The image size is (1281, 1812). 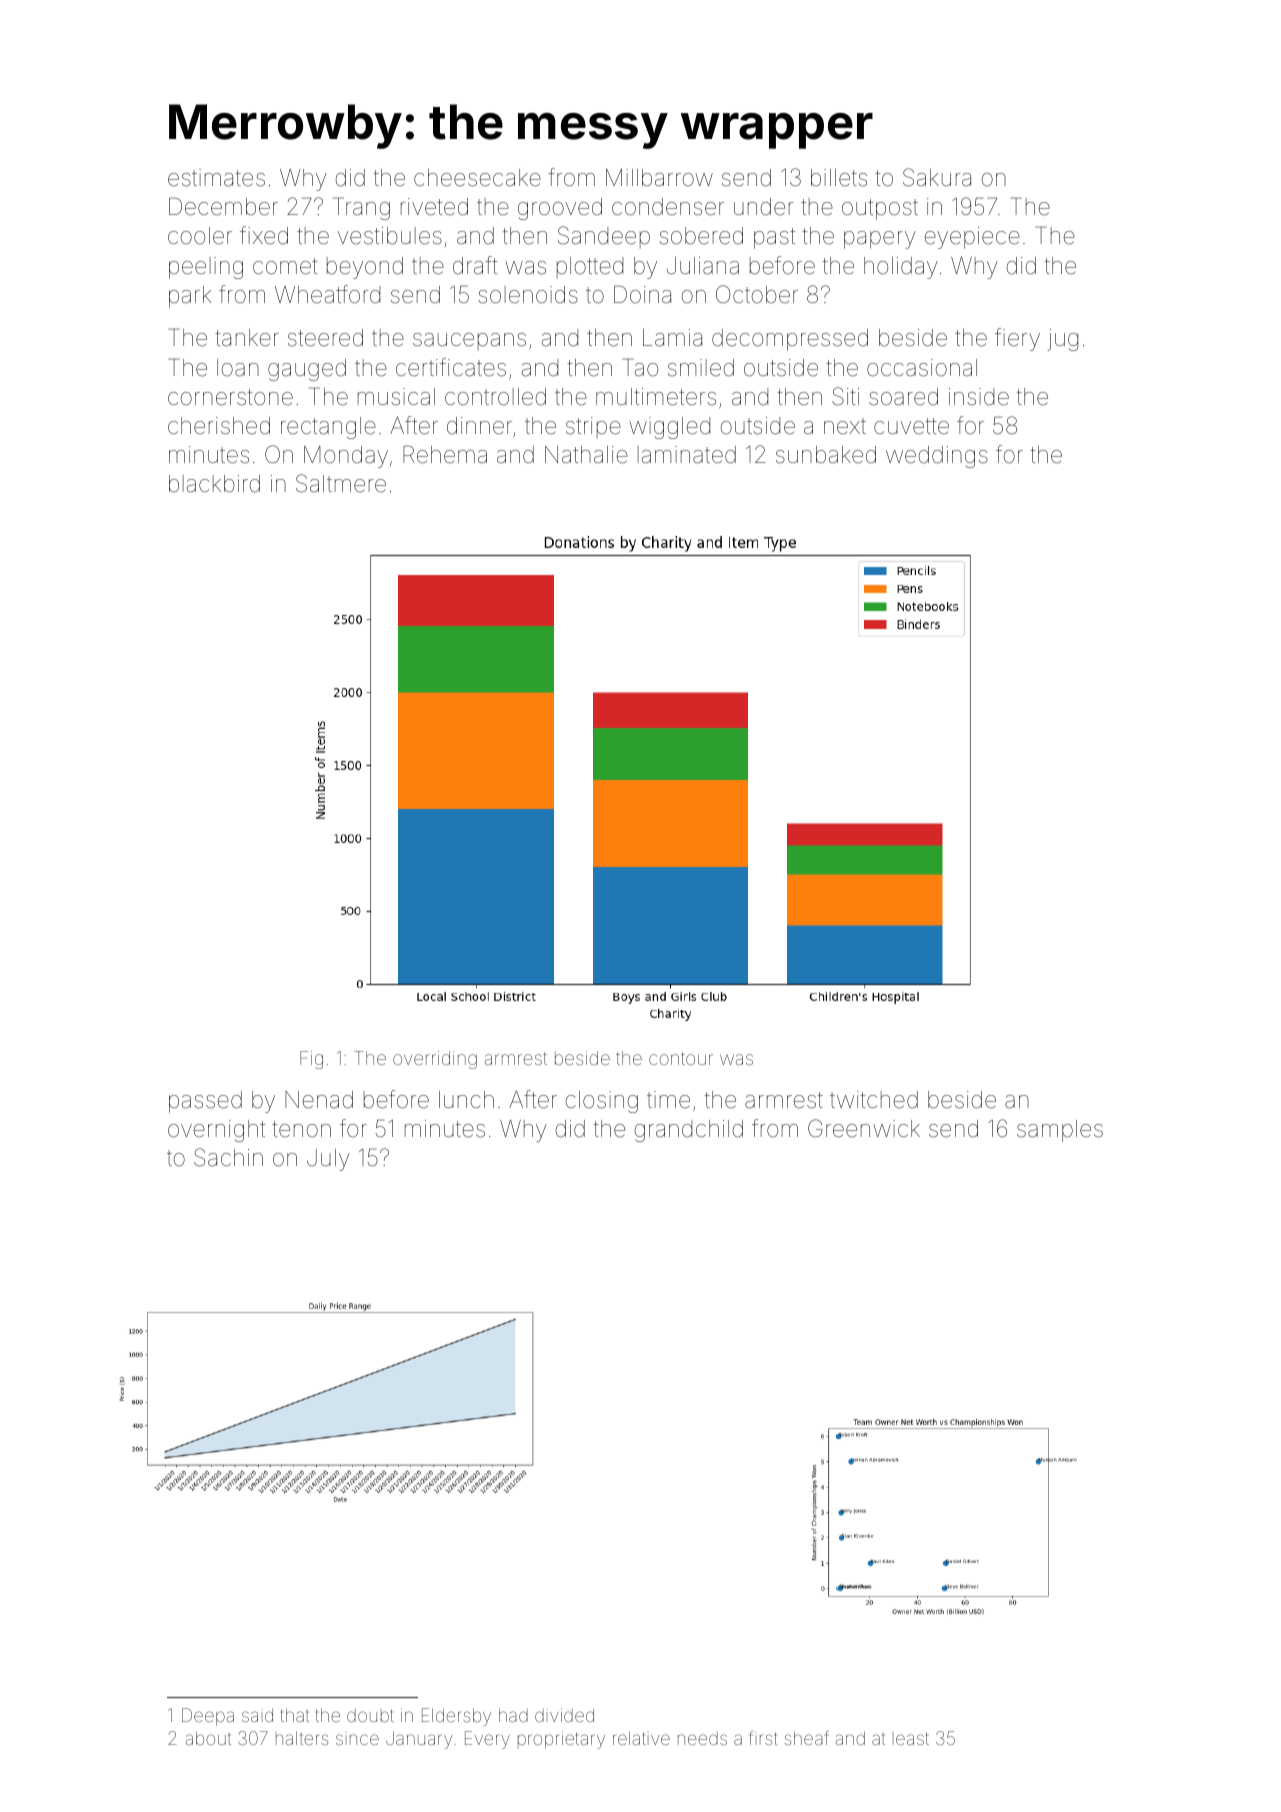 What do you see at coordinates (681, 1058) in the page?
I see `contour` at bounding box center [681, 1058].
